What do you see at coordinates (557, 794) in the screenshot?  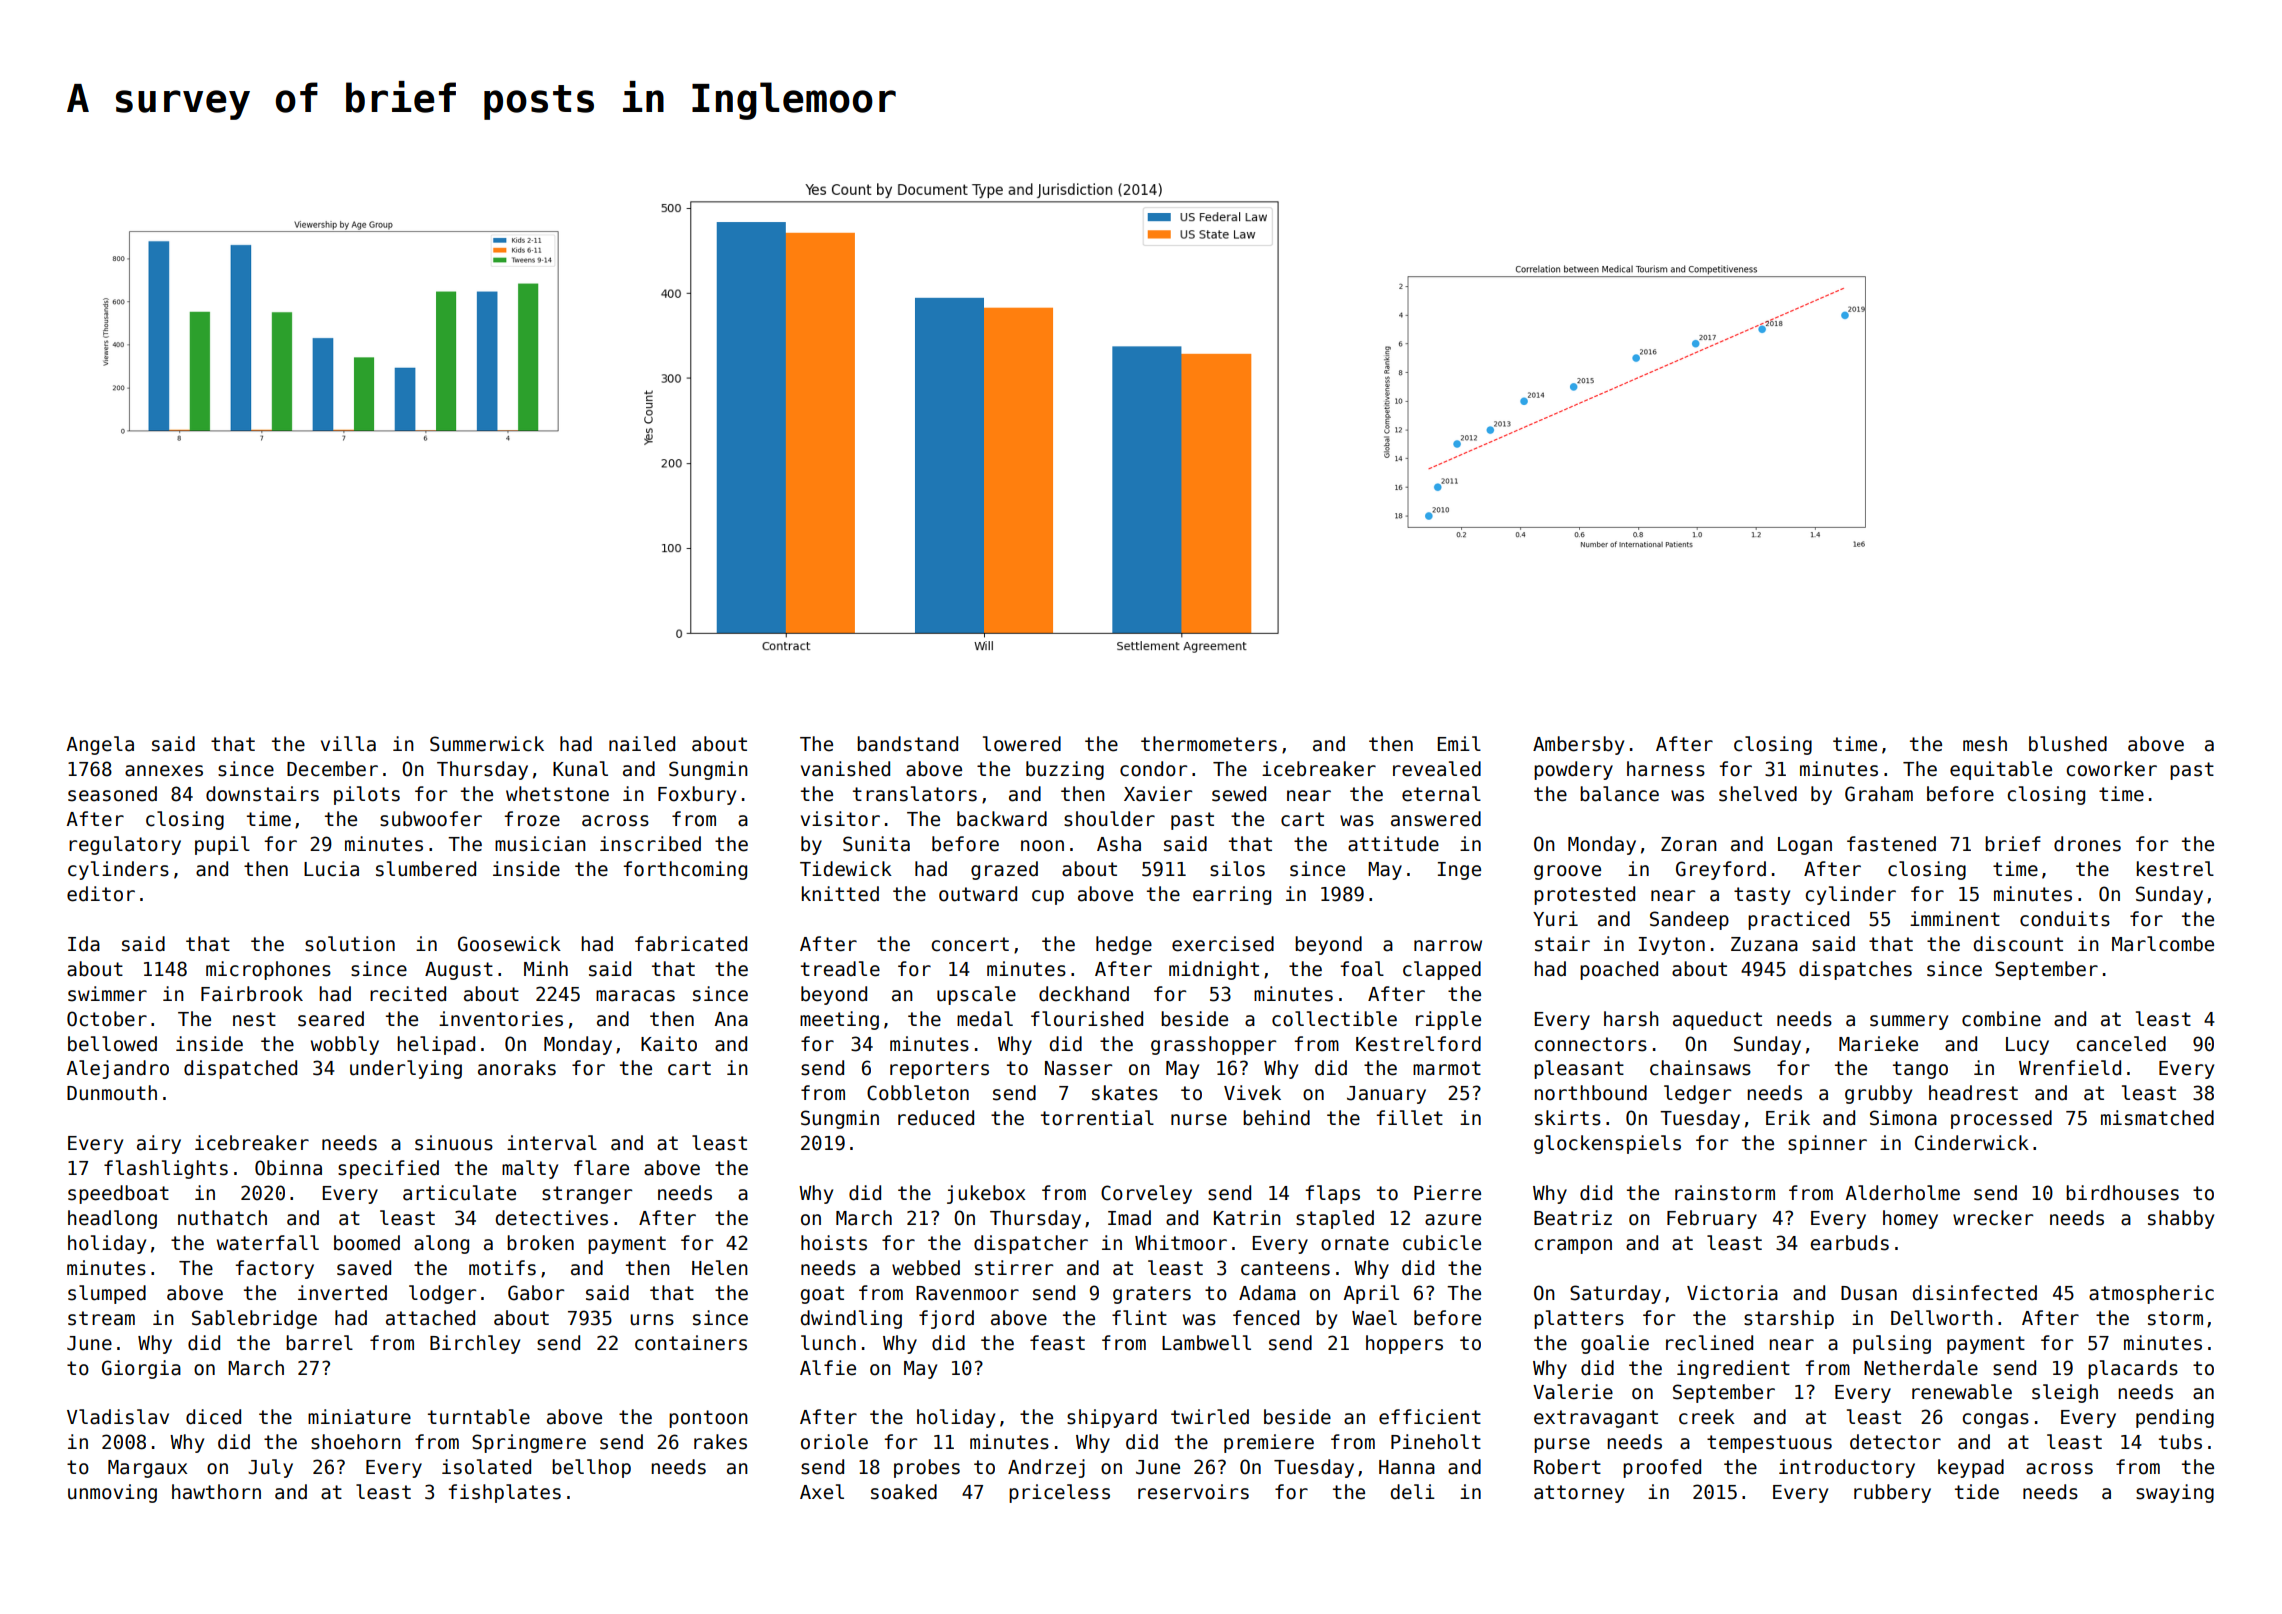 I see `whetstone` at bounding box center [557, 794].
